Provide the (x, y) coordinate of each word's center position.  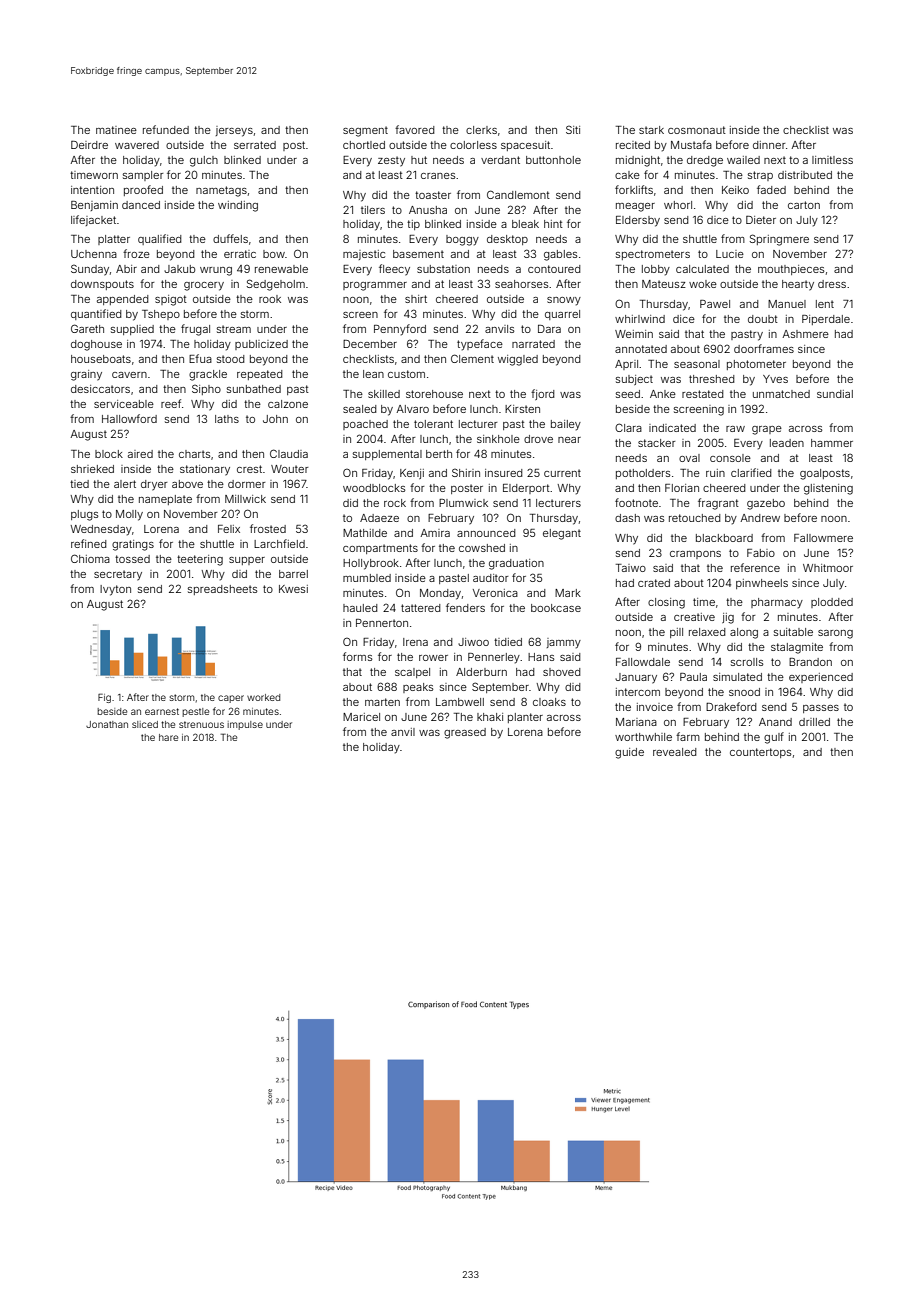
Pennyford (400, 330)
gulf (774, 738)
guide (629, 753)
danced (141, 205)
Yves (775, 379)
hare (168, 737)
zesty (391, 161)
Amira (435, 533)
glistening (828, 489)
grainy (86, 375)
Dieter (761, 219)
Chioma (90, 558)
